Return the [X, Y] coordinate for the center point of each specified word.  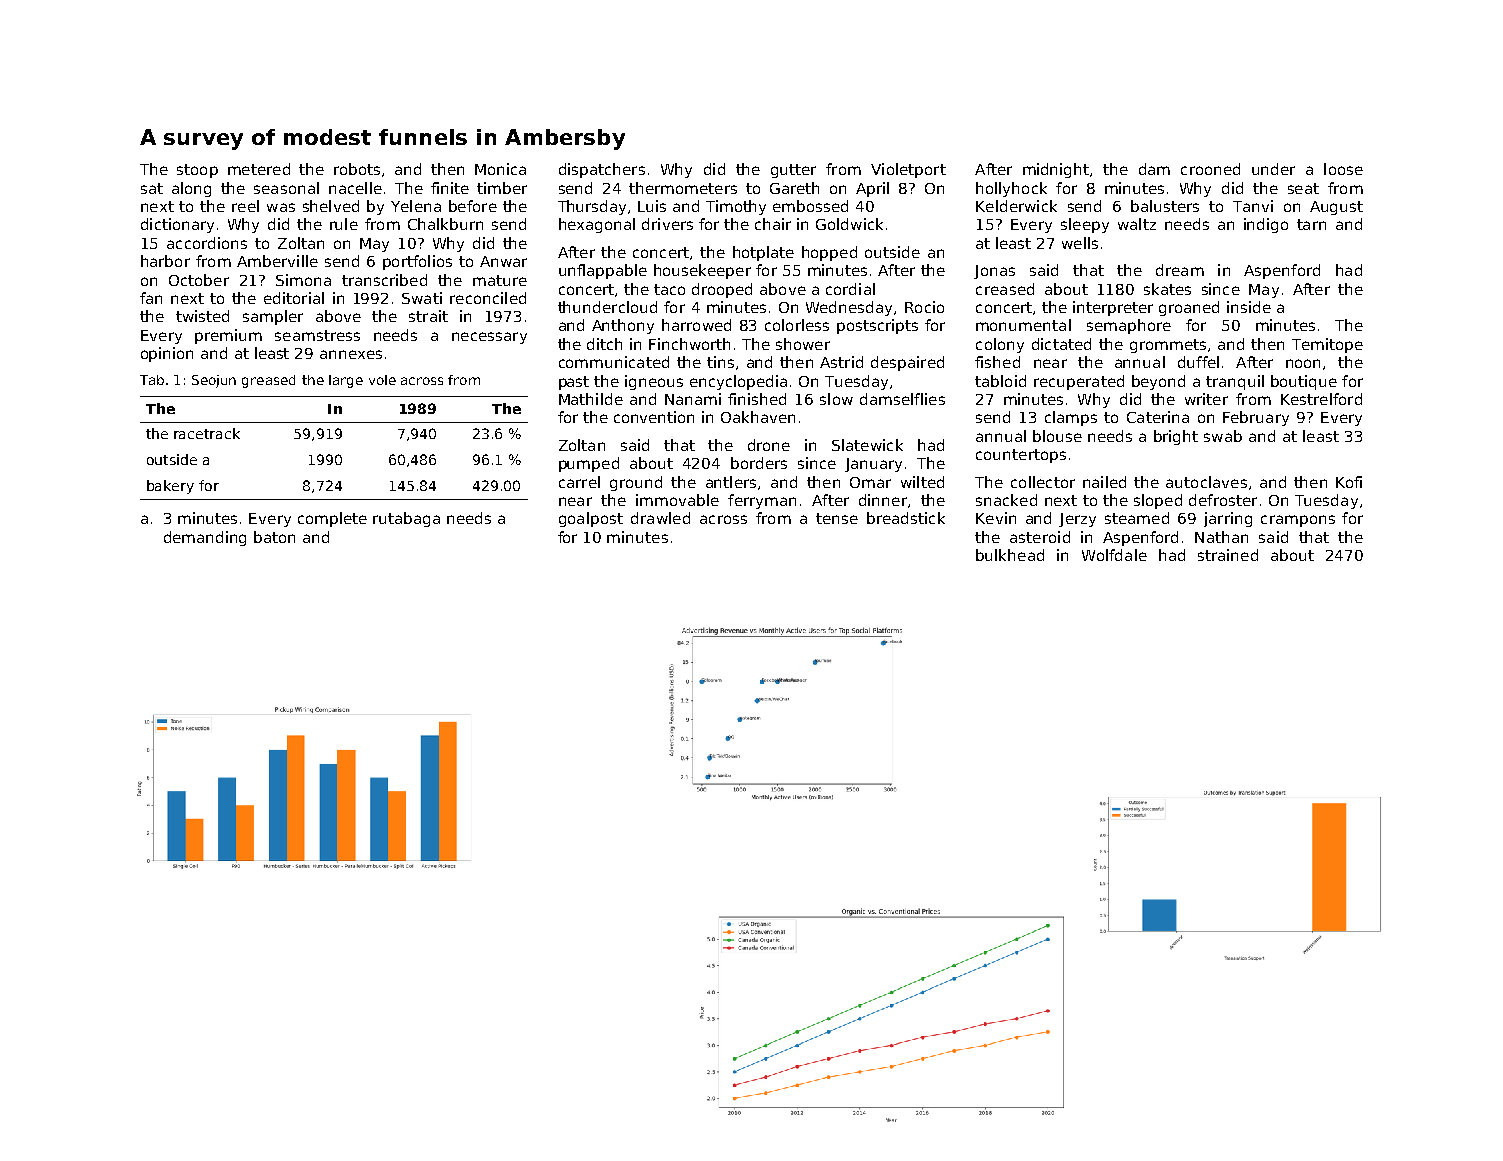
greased [268, 381]
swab [1223, 436]
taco [669, 289]
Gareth [794, 188]
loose [1343, 169]
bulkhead [1010, 555]
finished [757, 399]
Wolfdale [1114, 555]
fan [151, 298]
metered [259, 169]
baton [274, 537]
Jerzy [1077, 520]
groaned [1189, 308]
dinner [883, 500]
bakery [170, 487]
